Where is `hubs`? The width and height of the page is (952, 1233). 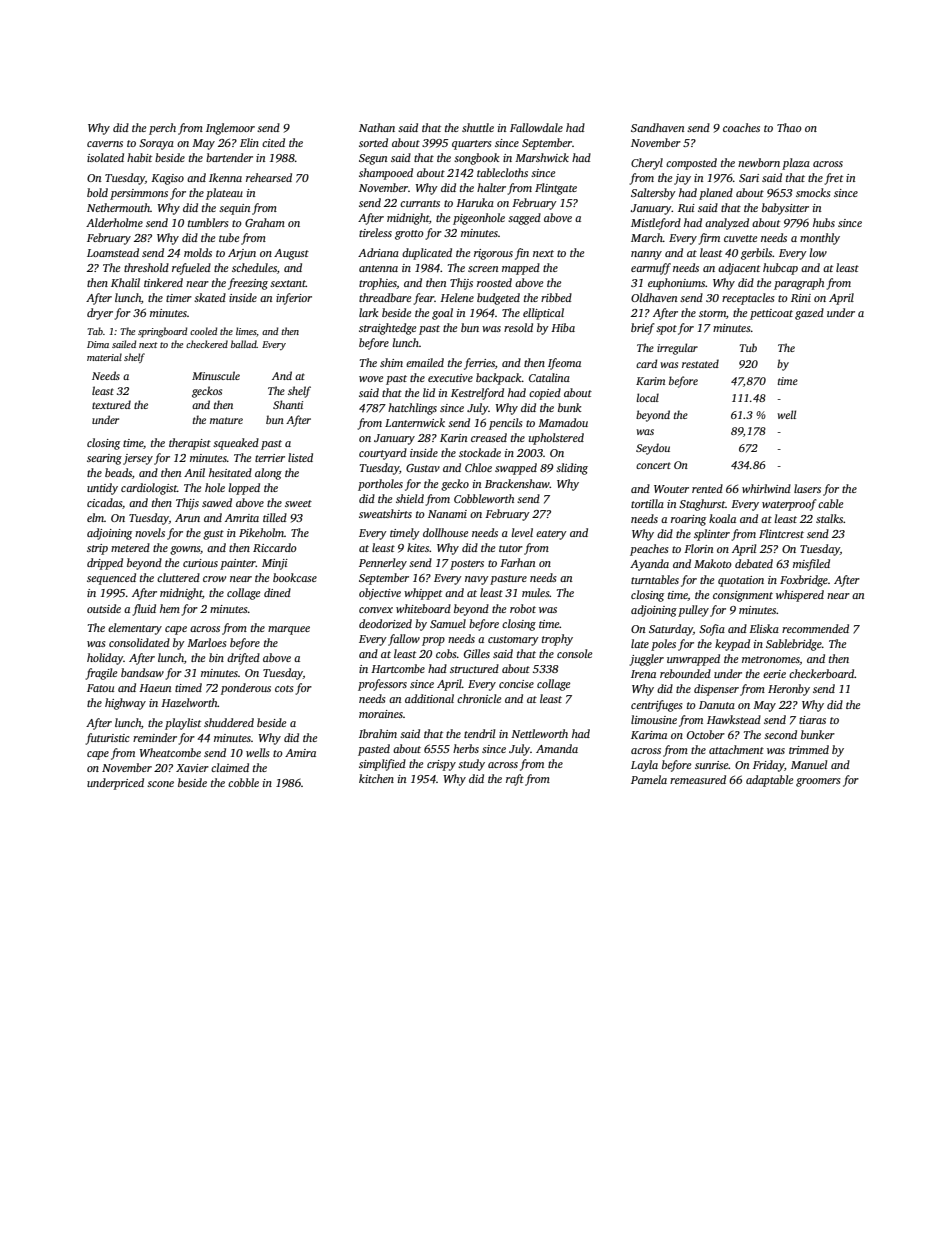
hubs is located at coordinates (824, 222).
